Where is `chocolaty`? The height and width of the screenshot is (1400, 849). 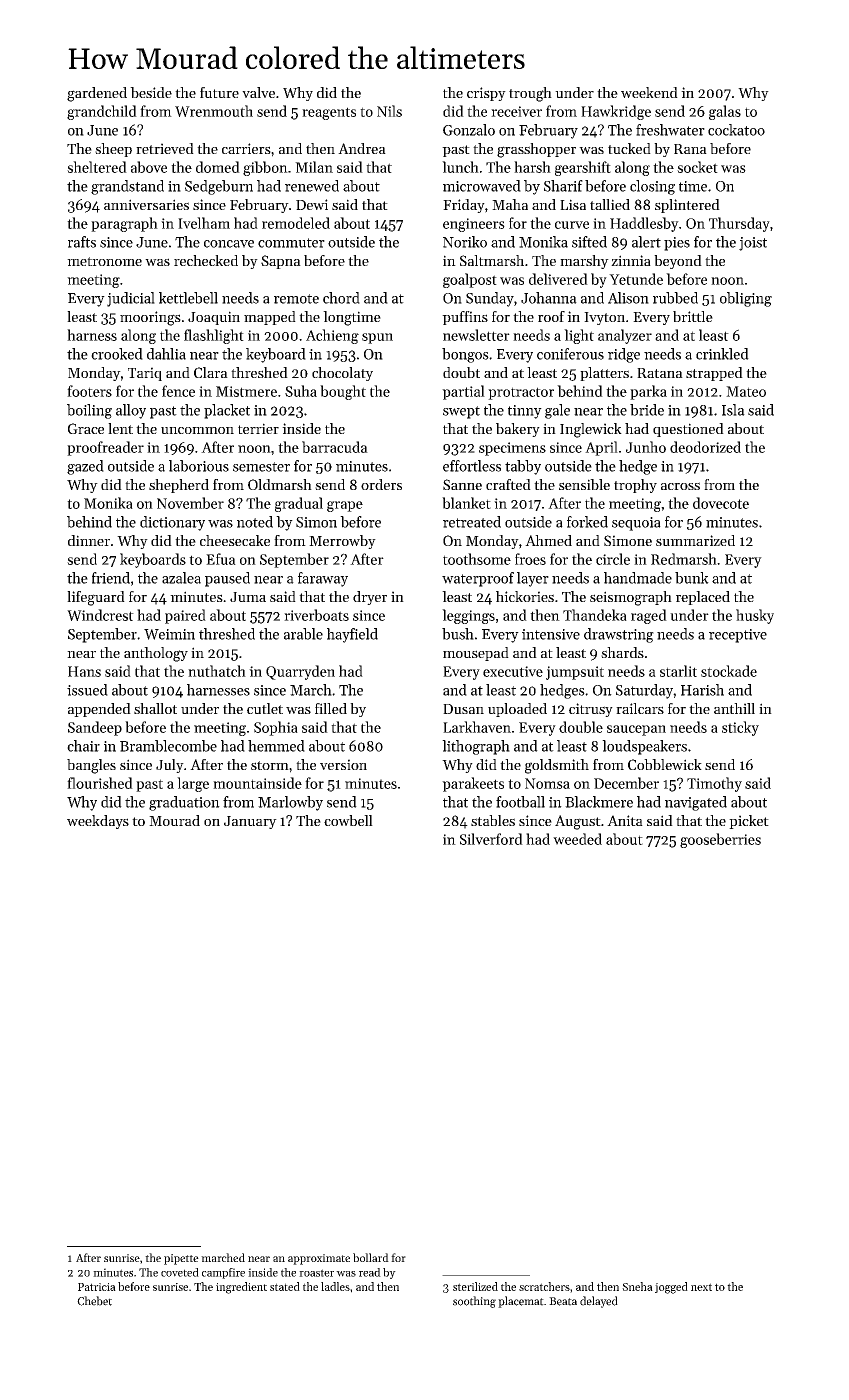
chocolaty is located at coordinates (342, 374).
